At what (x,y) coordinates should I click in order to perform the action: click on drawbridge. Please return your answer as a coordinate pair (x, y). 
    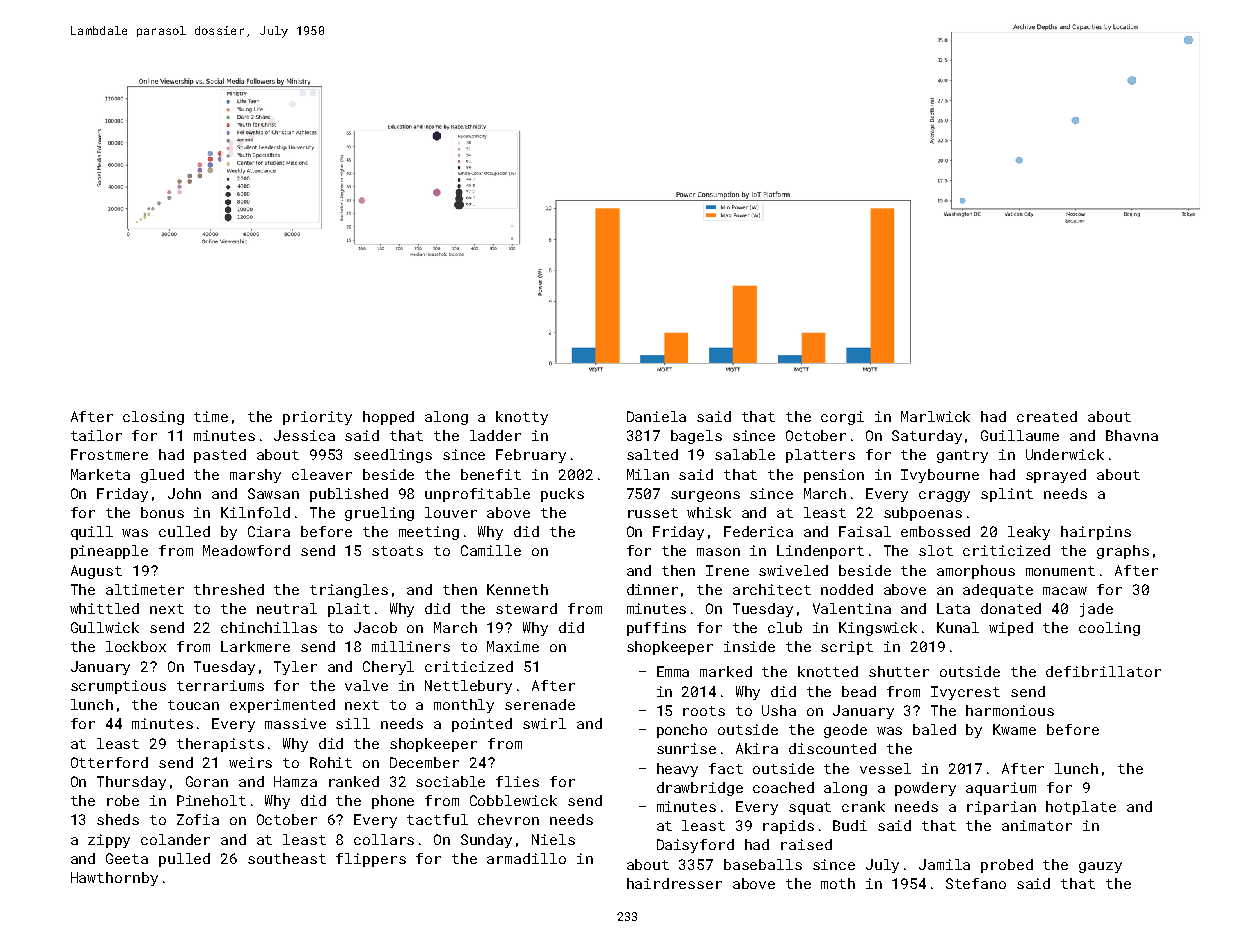
    Looking at the image, I should click on (700, 789).
